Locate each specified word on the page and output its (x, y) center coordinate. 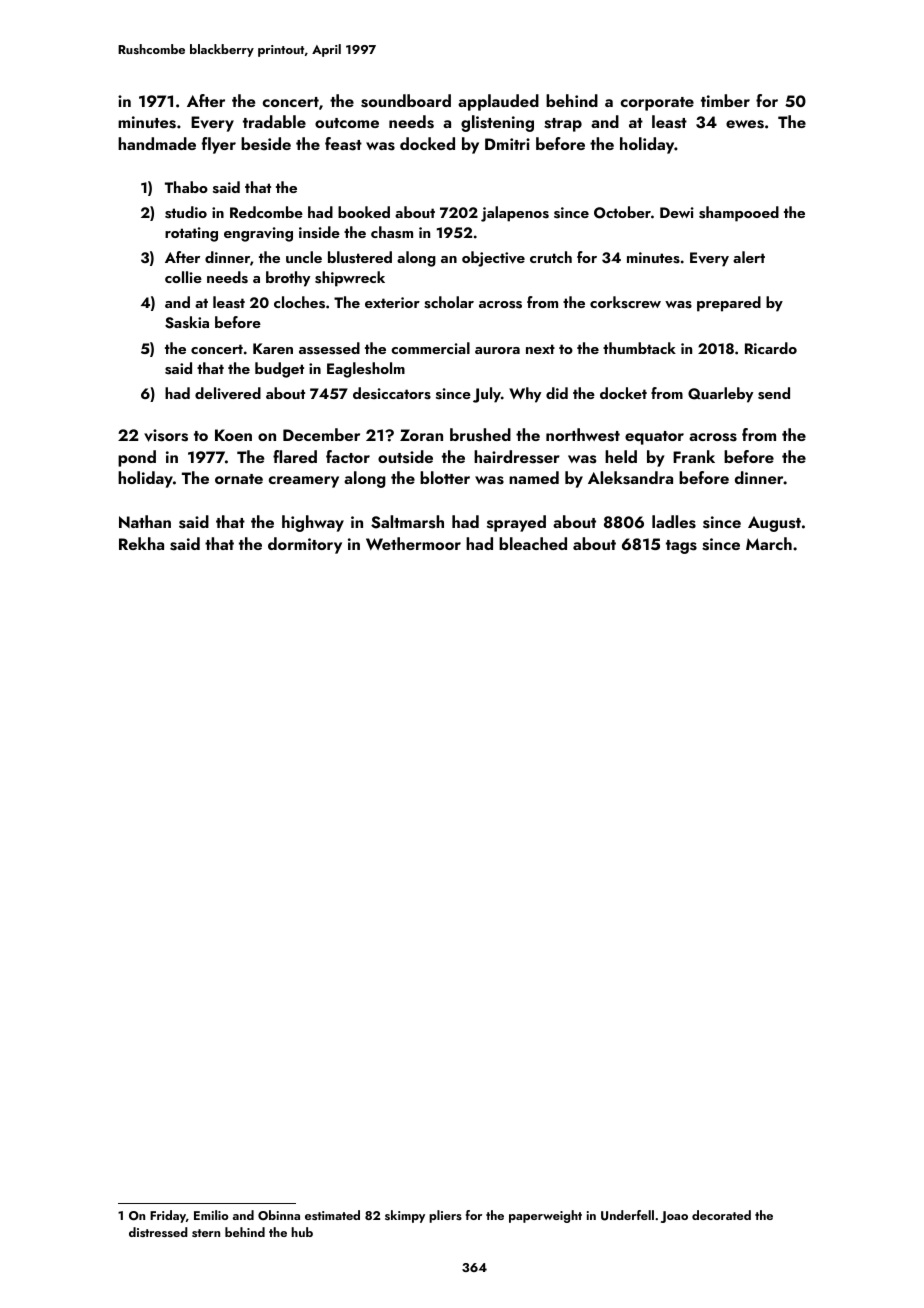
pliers (445, 1216)
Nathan (145, 521)
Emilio (211, 1215)
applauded (498, 102)
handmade (157, 143)
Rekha (141, 543)
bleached (533, 543)
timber (725, 100)
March (769, 543)
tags (681, 547)
